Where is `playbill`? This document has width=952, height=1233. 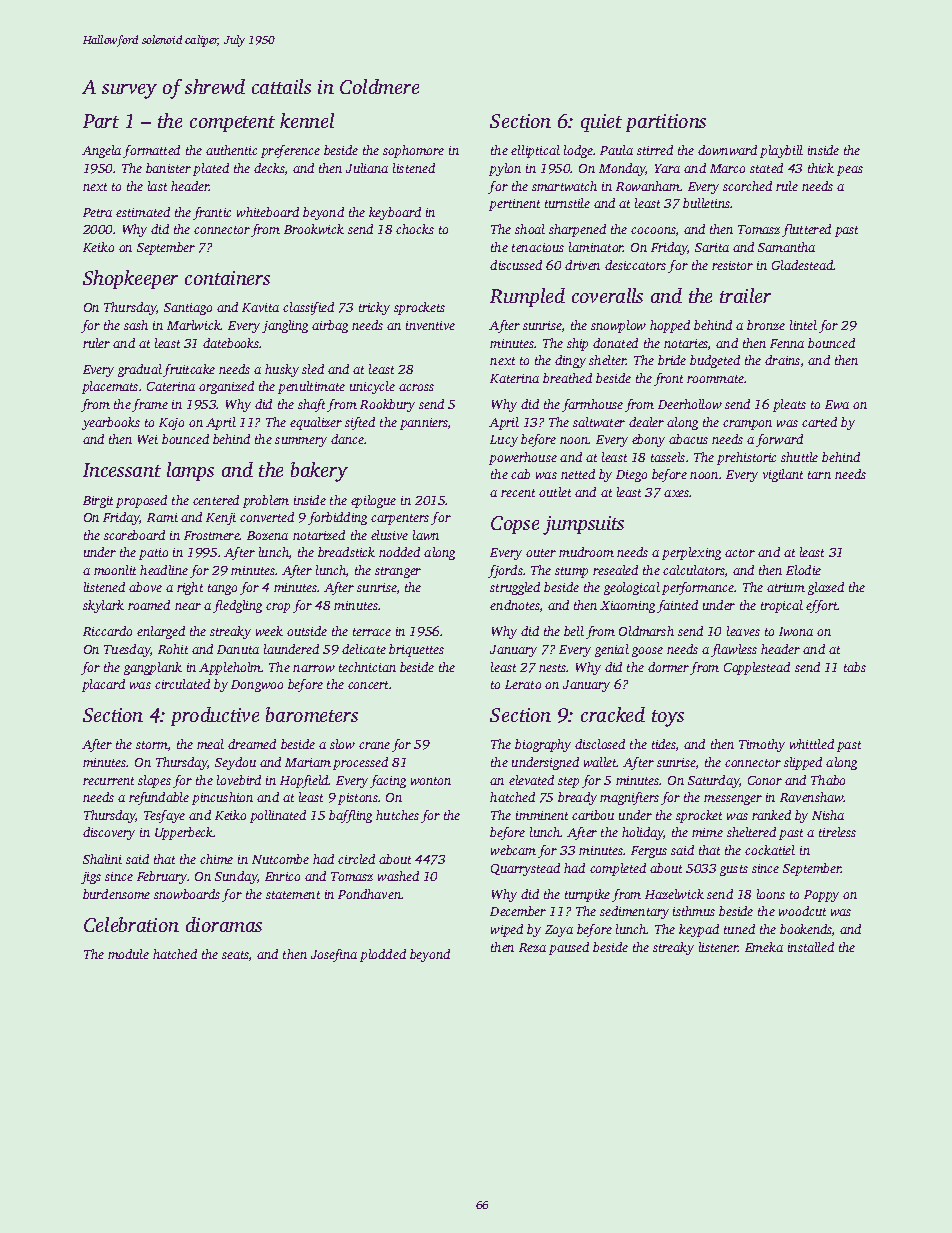 playbill is located at coordinates (781, 151).
